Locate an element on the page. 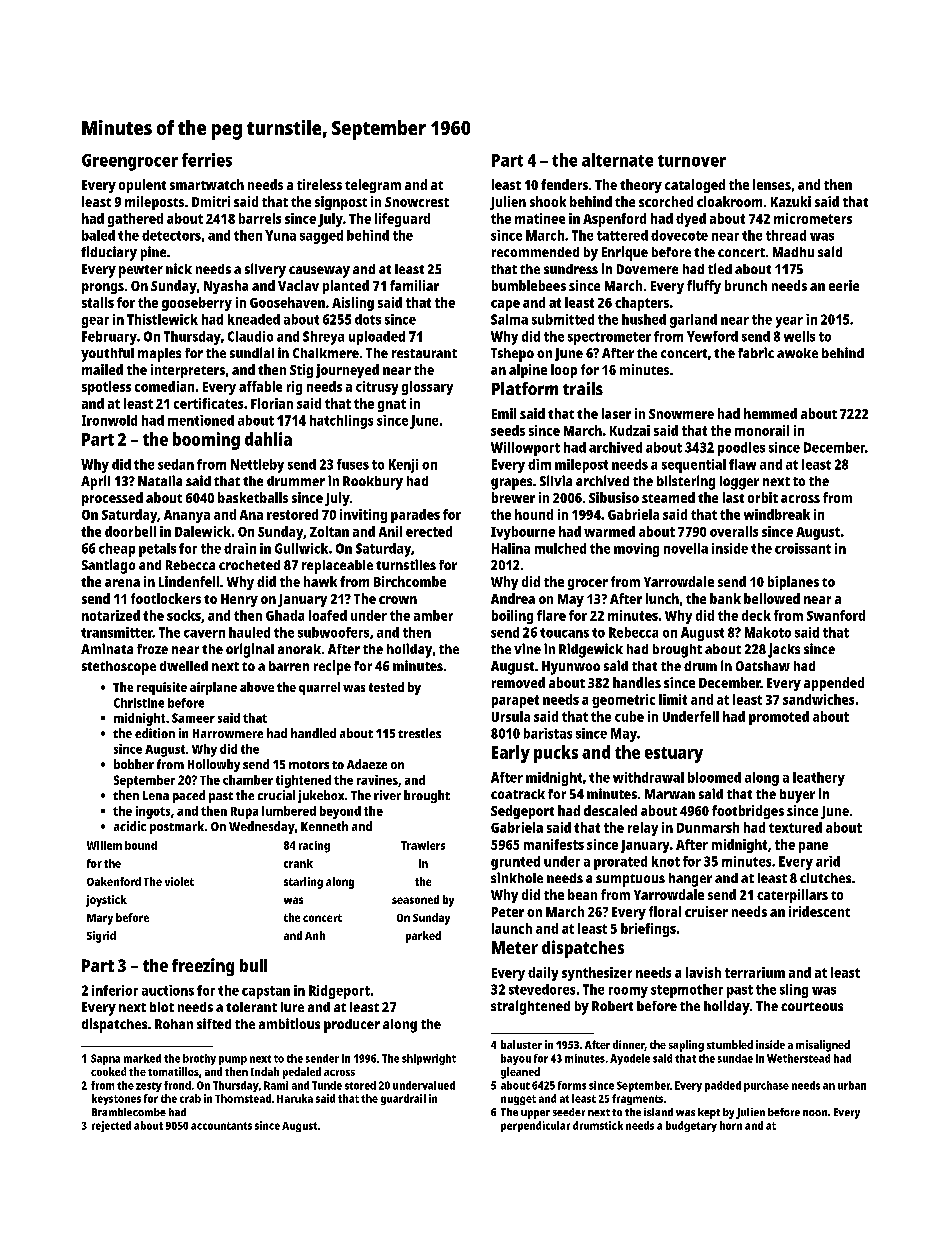 The height and width of the document is (1233, 952). dyed is located at coordinates (691, 220).
